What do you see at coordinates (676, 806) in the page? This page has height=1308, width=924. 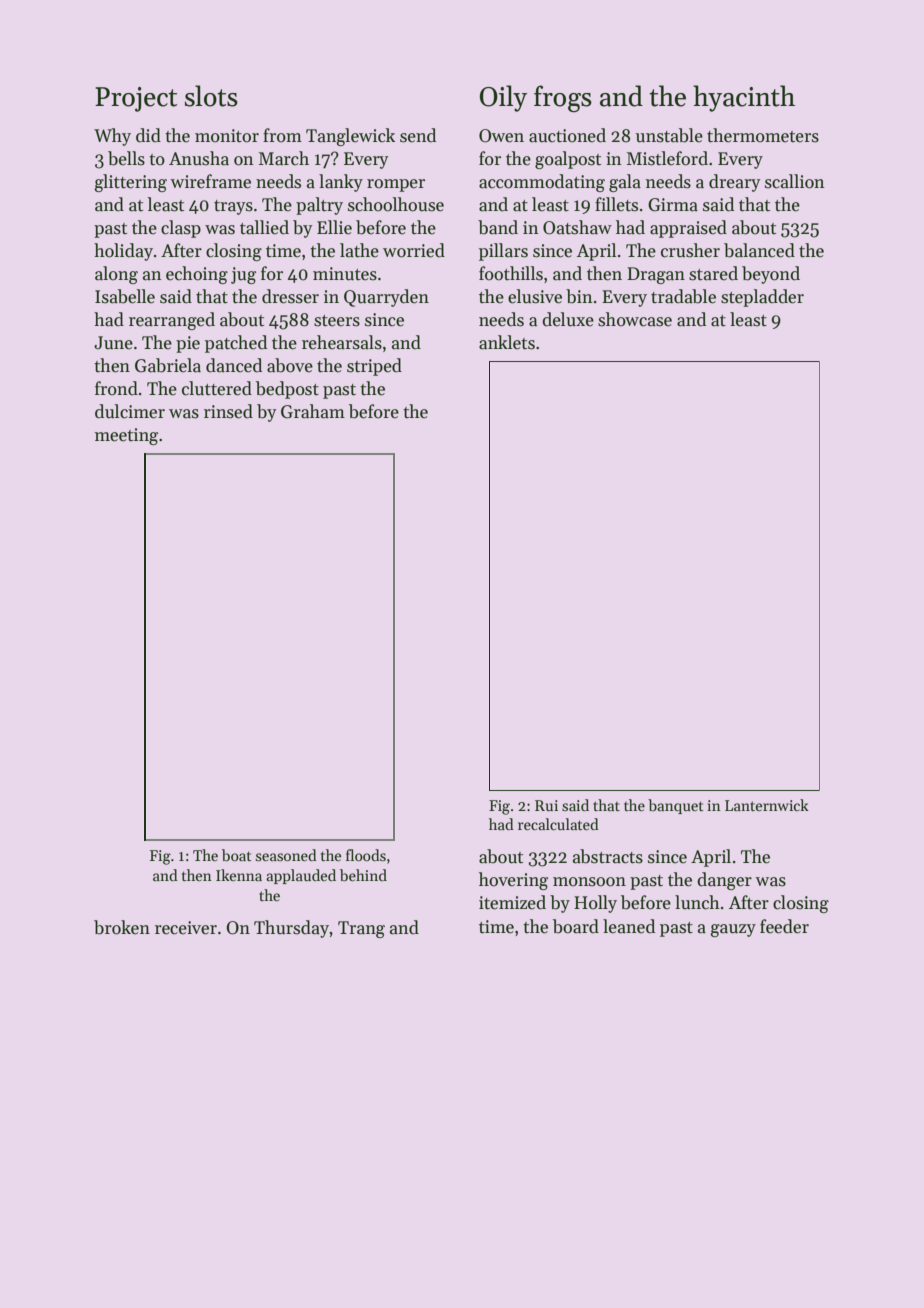 I see `banquet` at bounding box center [676, 806].
